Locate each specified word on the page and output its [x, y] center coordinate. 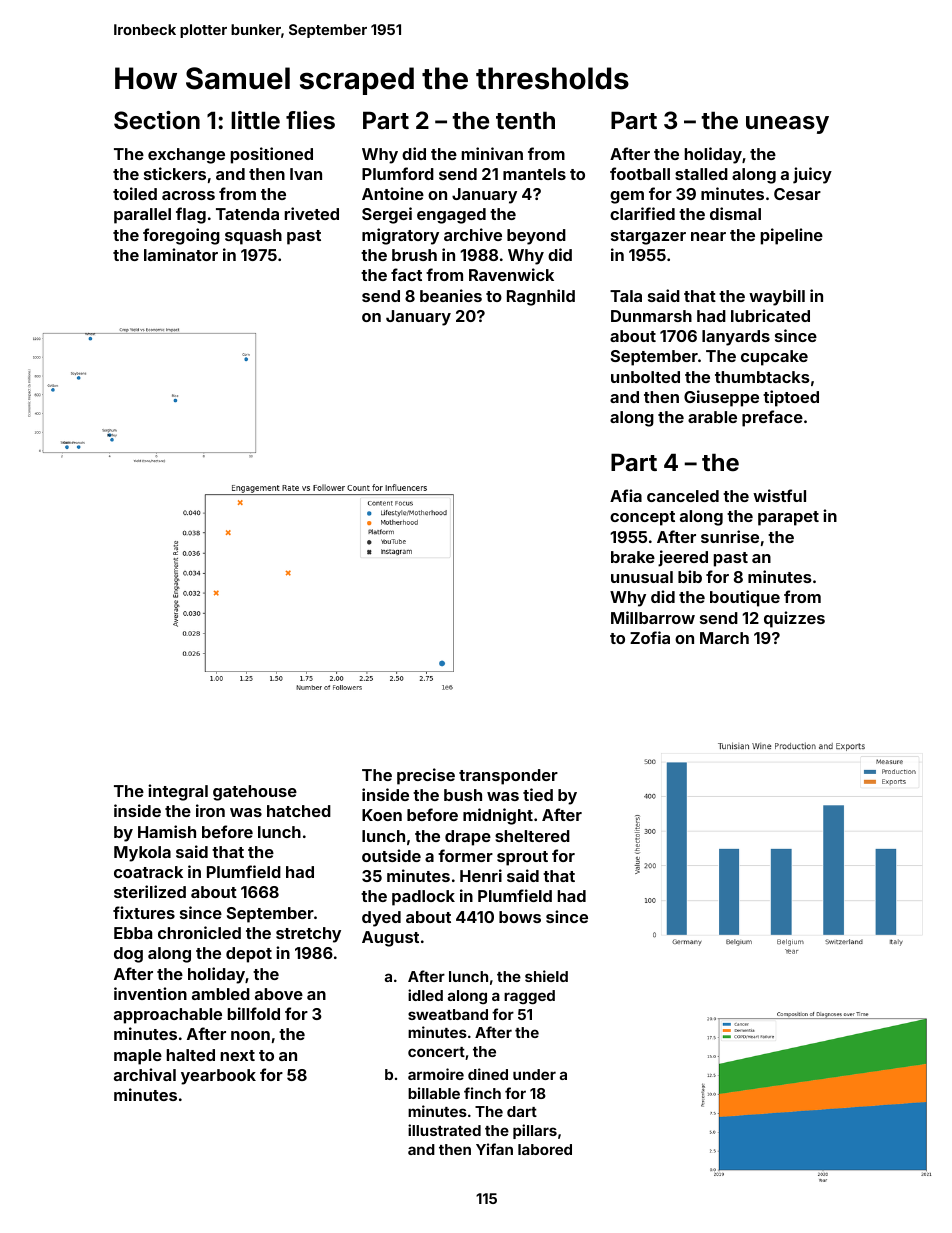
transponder [508, 777]
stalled [701, 174]
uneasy [787, 125]
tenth [525, 120]
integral [178, 792]
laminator [181, 254]
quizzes [794, 619]
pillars [535, 1131]
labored [545, 1149]
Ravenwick [511, 274]
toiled [135, 193]
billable [434, 1093]
